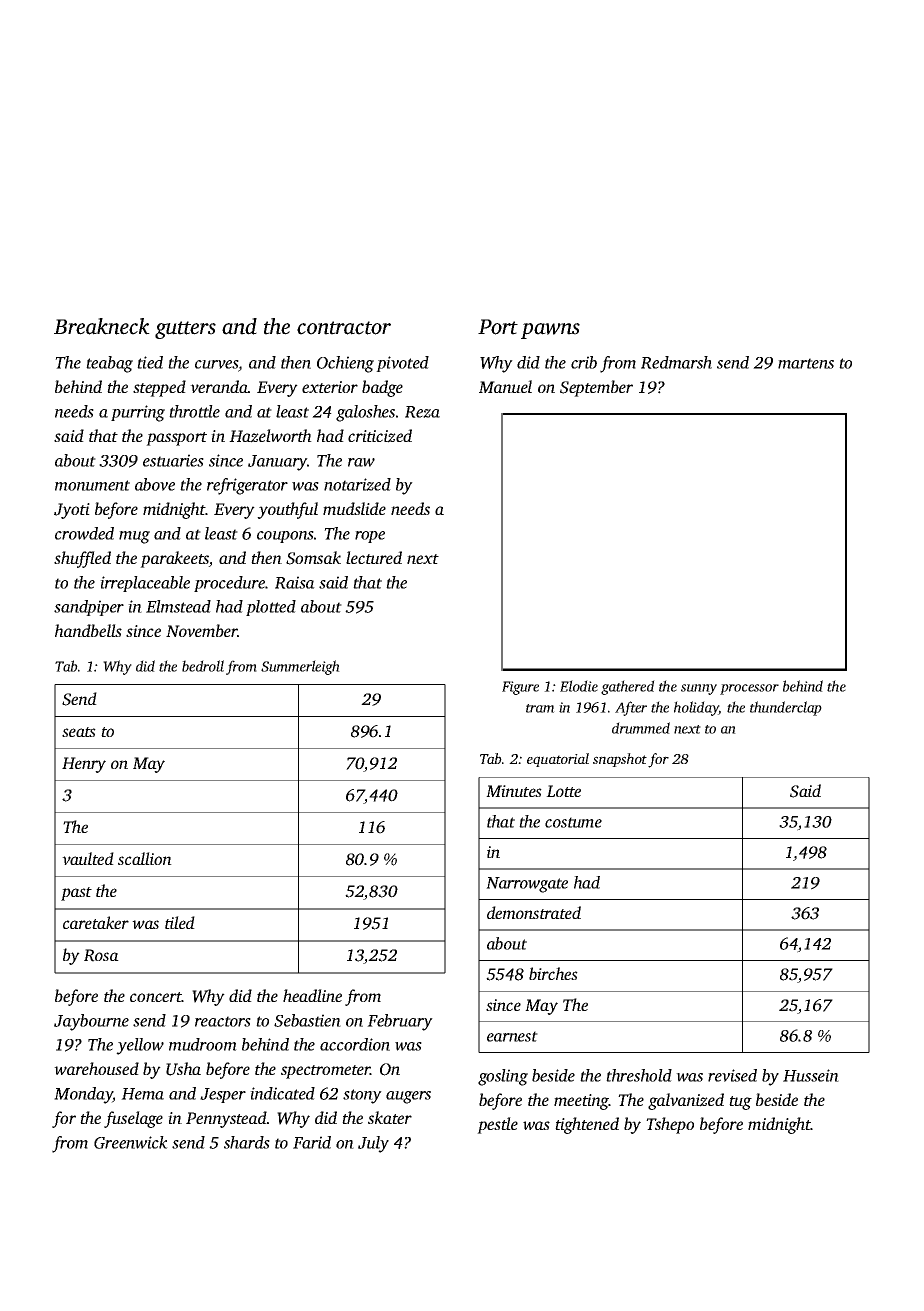 This image has height=1311, width=924. What do you see at coordinates (101, 955) in the image?
I see `Rosa` at bounding box center [101, 955].
